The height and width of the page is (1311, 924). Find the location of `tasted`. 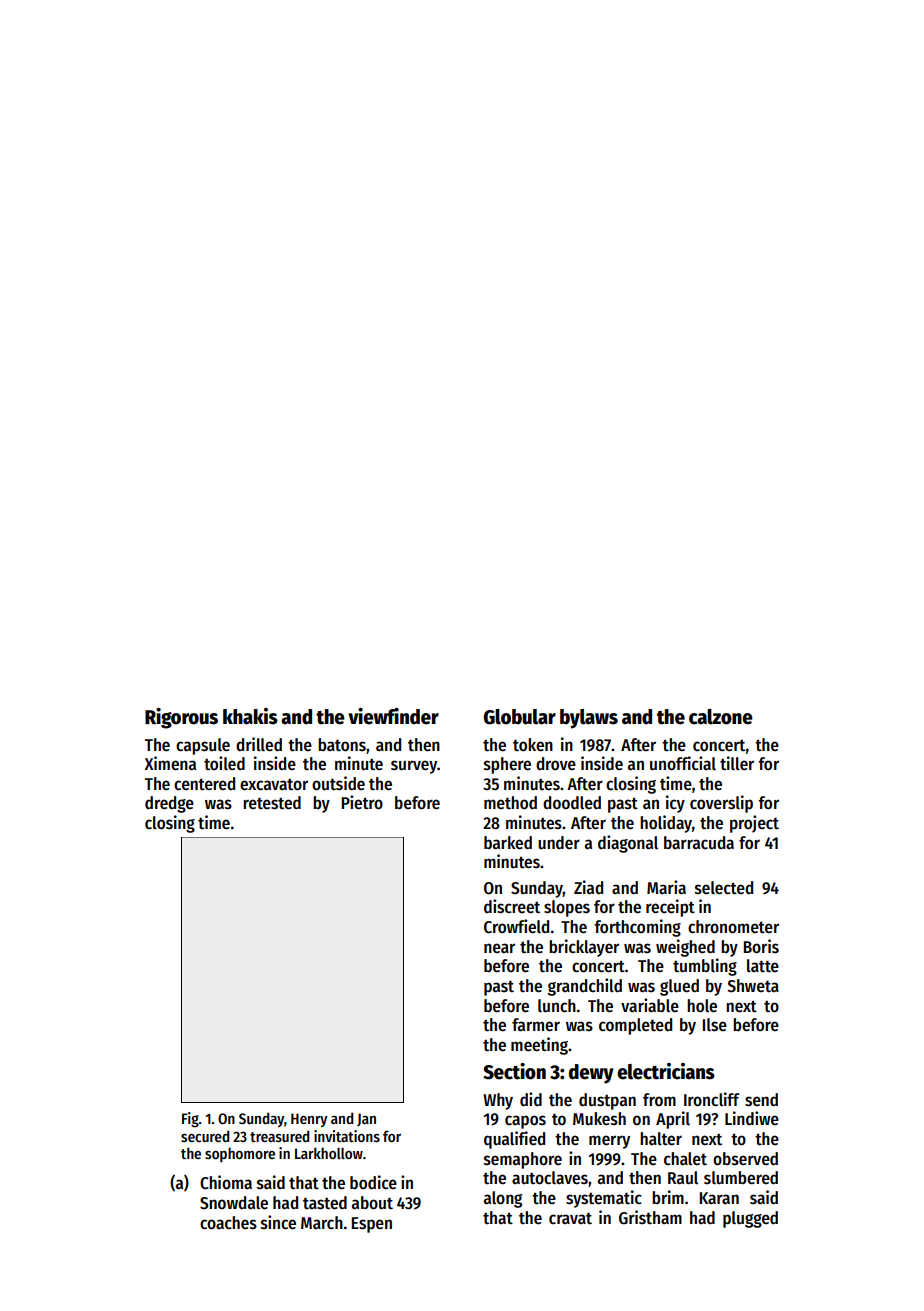

tasted is located at coordinates (325, 1203).
